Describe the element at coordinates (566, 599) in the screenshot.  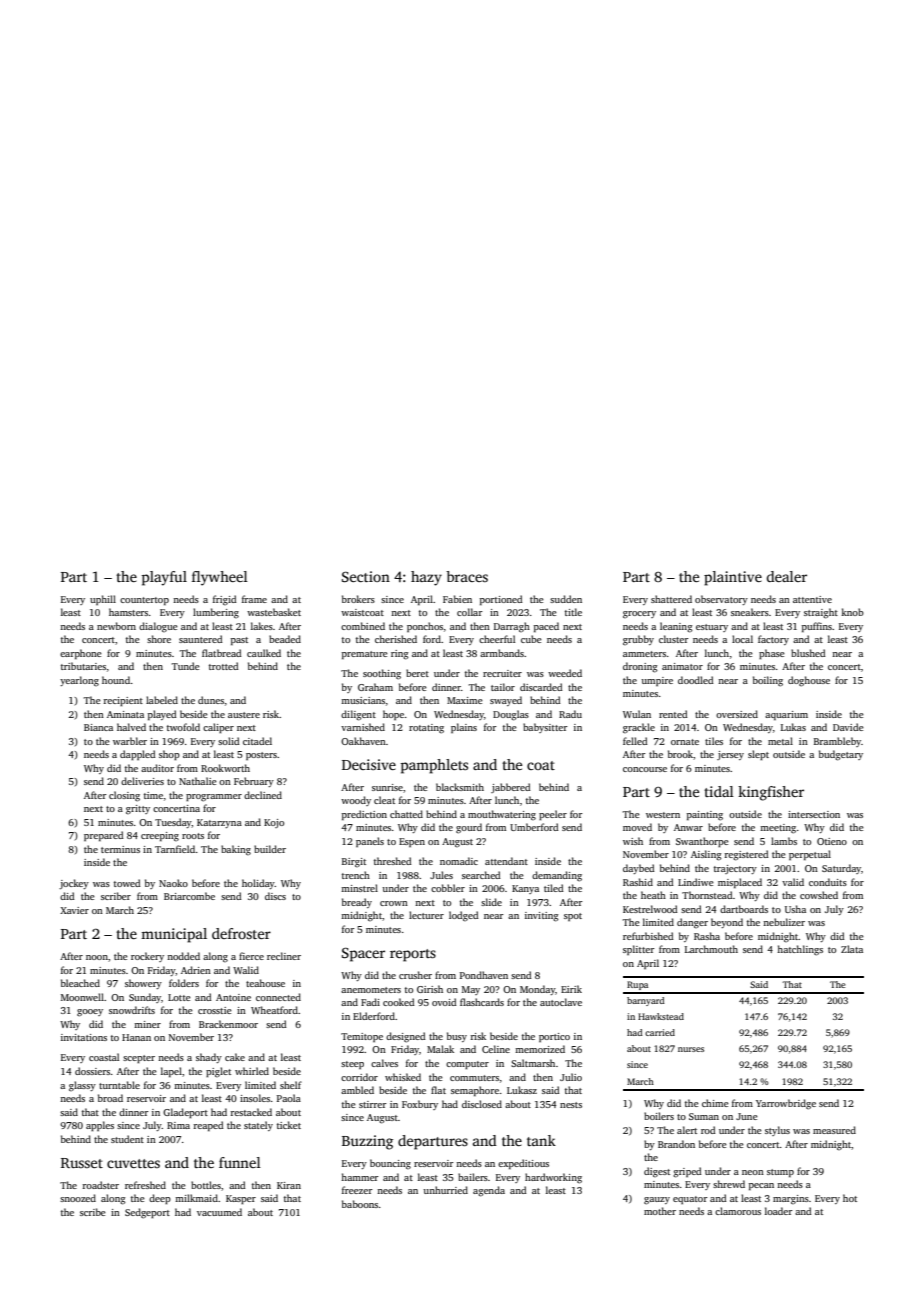
I see `sudden` at that location.
